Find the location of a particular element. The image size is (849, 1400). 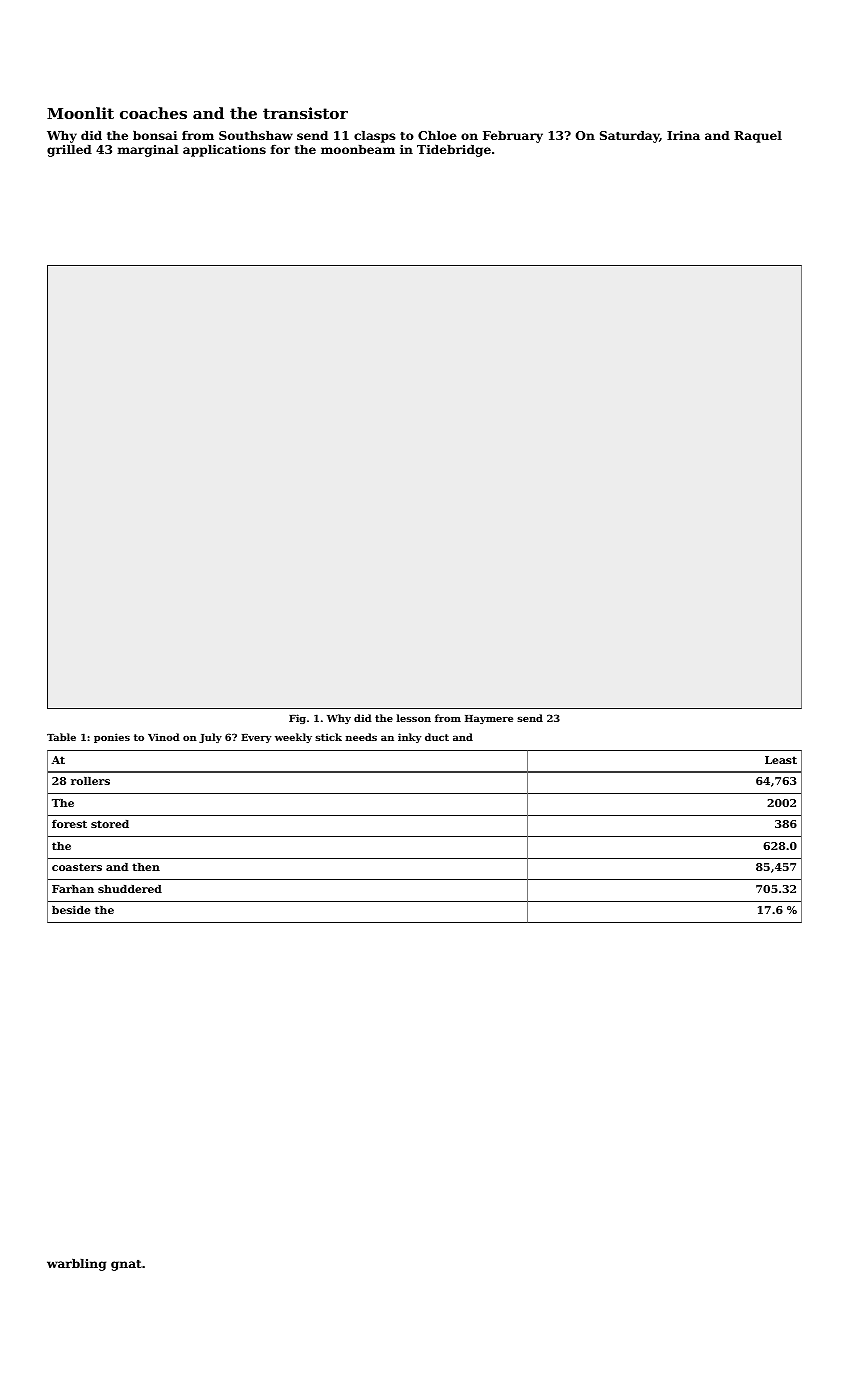

Least is located at coordinates (781, 760).
